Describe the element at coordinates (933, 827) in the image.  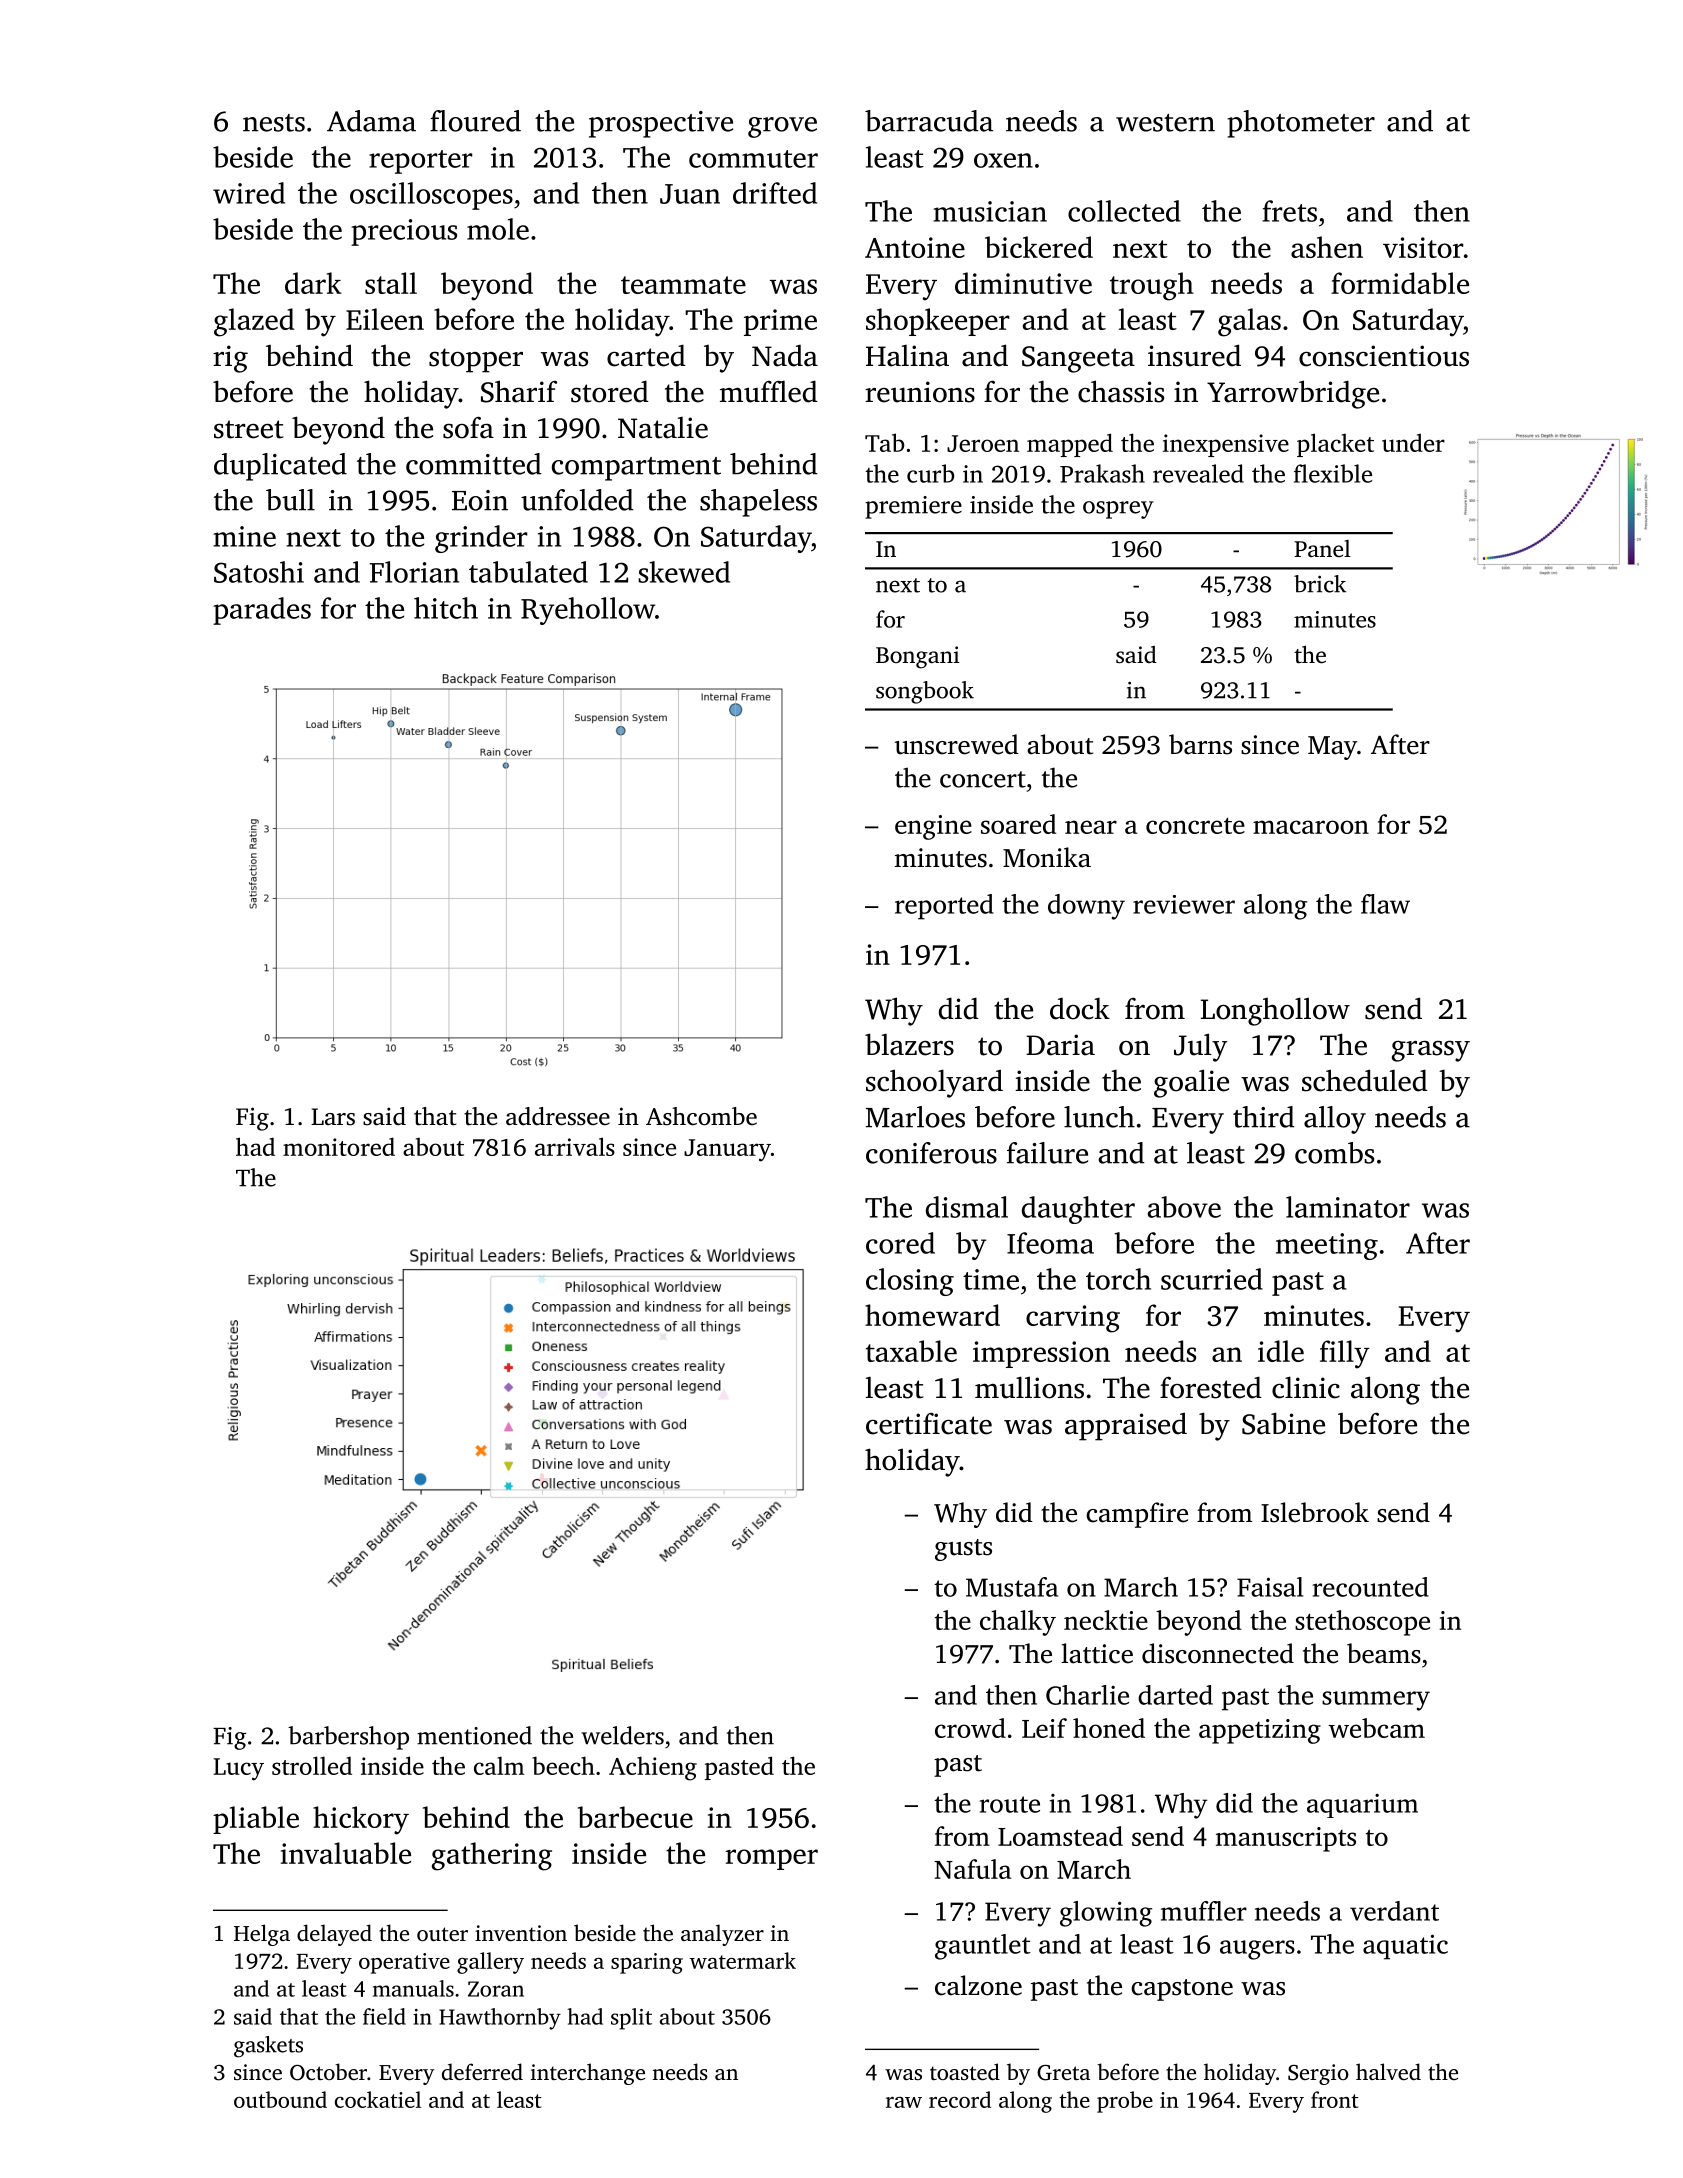
I see `engine` at that location.
